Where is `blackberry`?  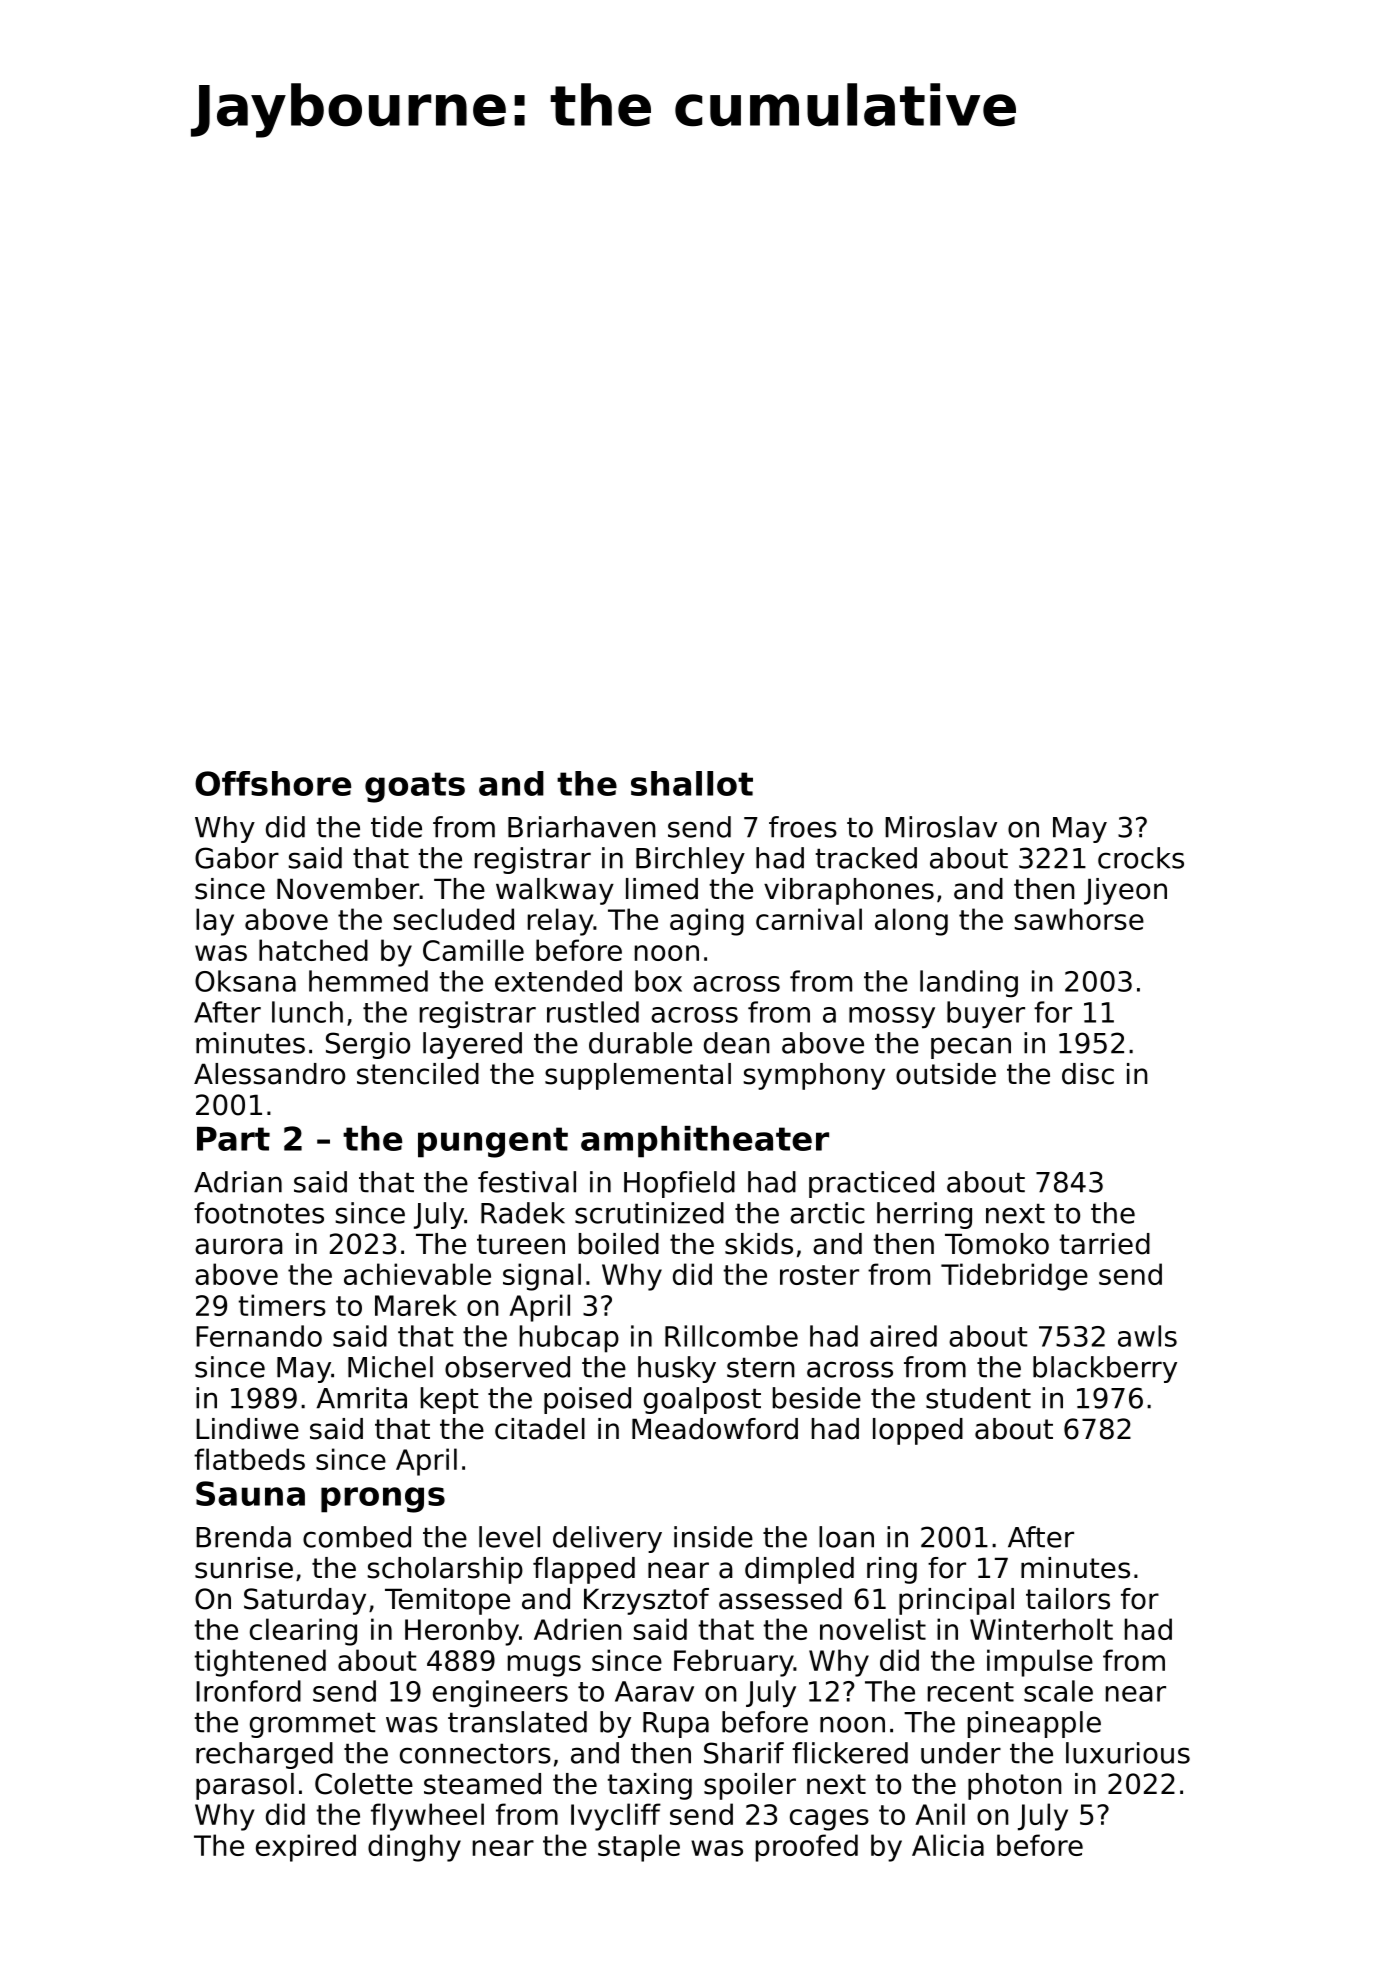 blackberry is located at coordinates (1105, 1369).
